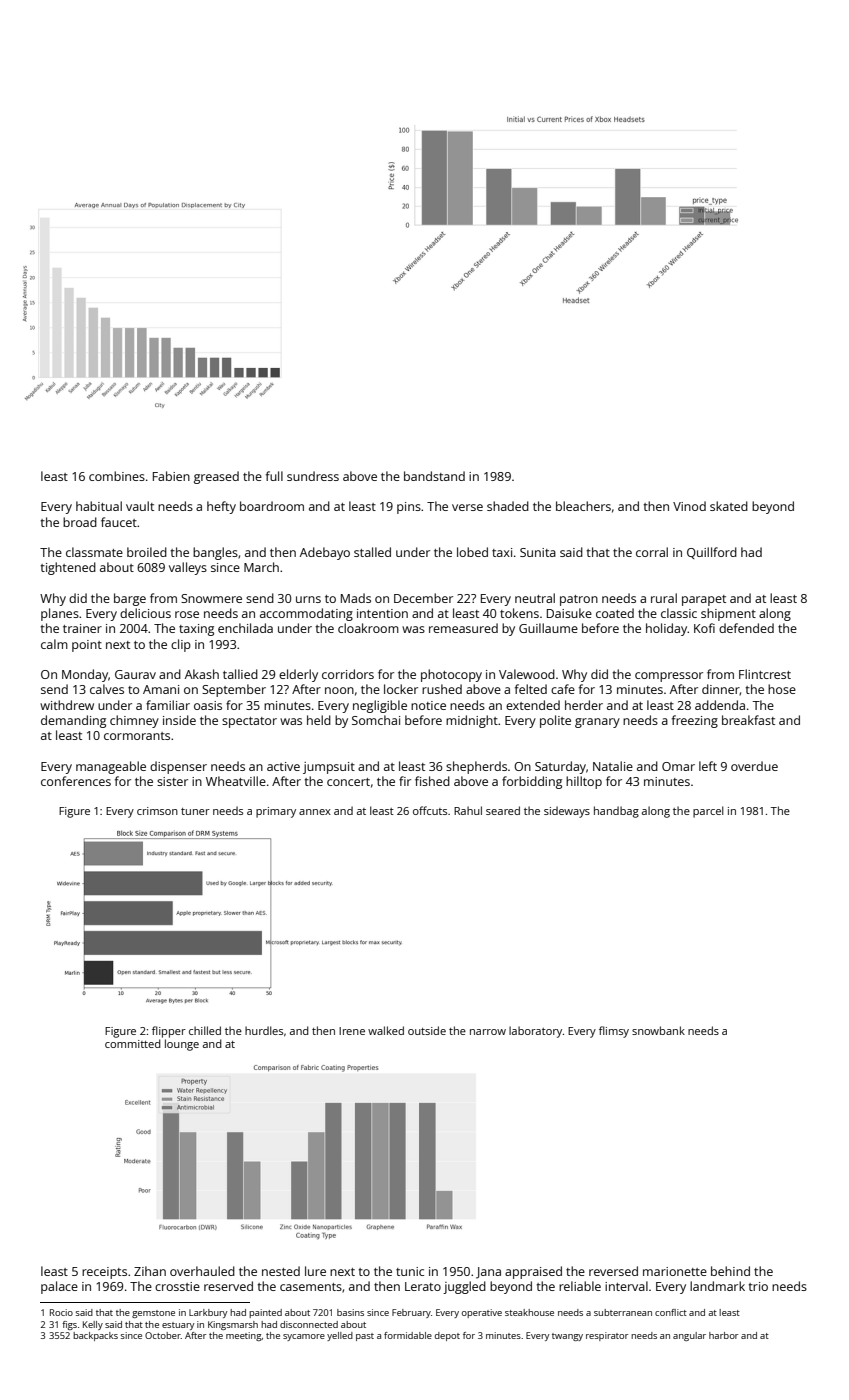 This screenshot has height=1400, width=849. What do you see at coordinates (244, 1336) in the screenshot?
I see `meeting` at bounding box center [244, 1336].
